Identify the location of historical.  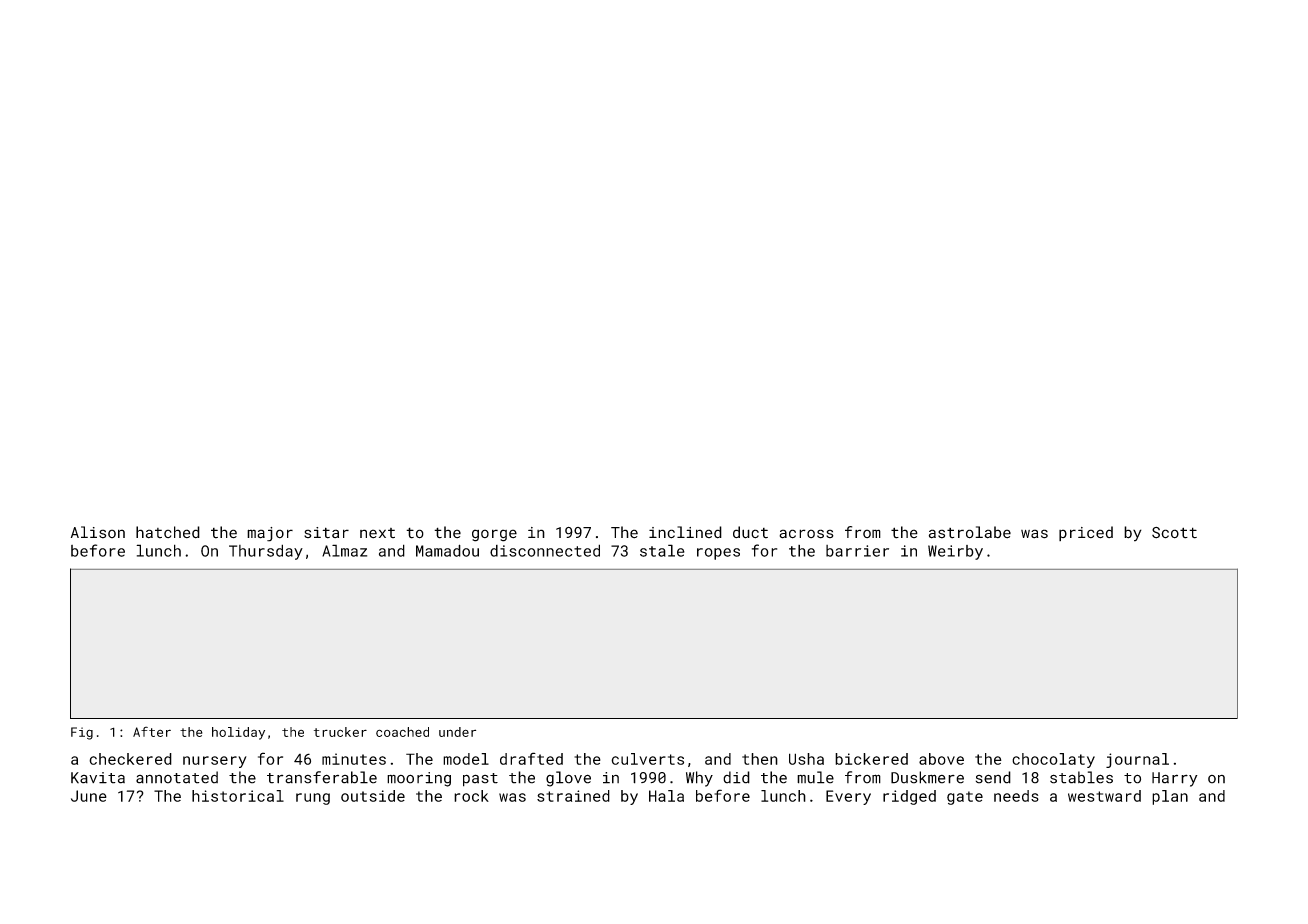
(238, 796).
